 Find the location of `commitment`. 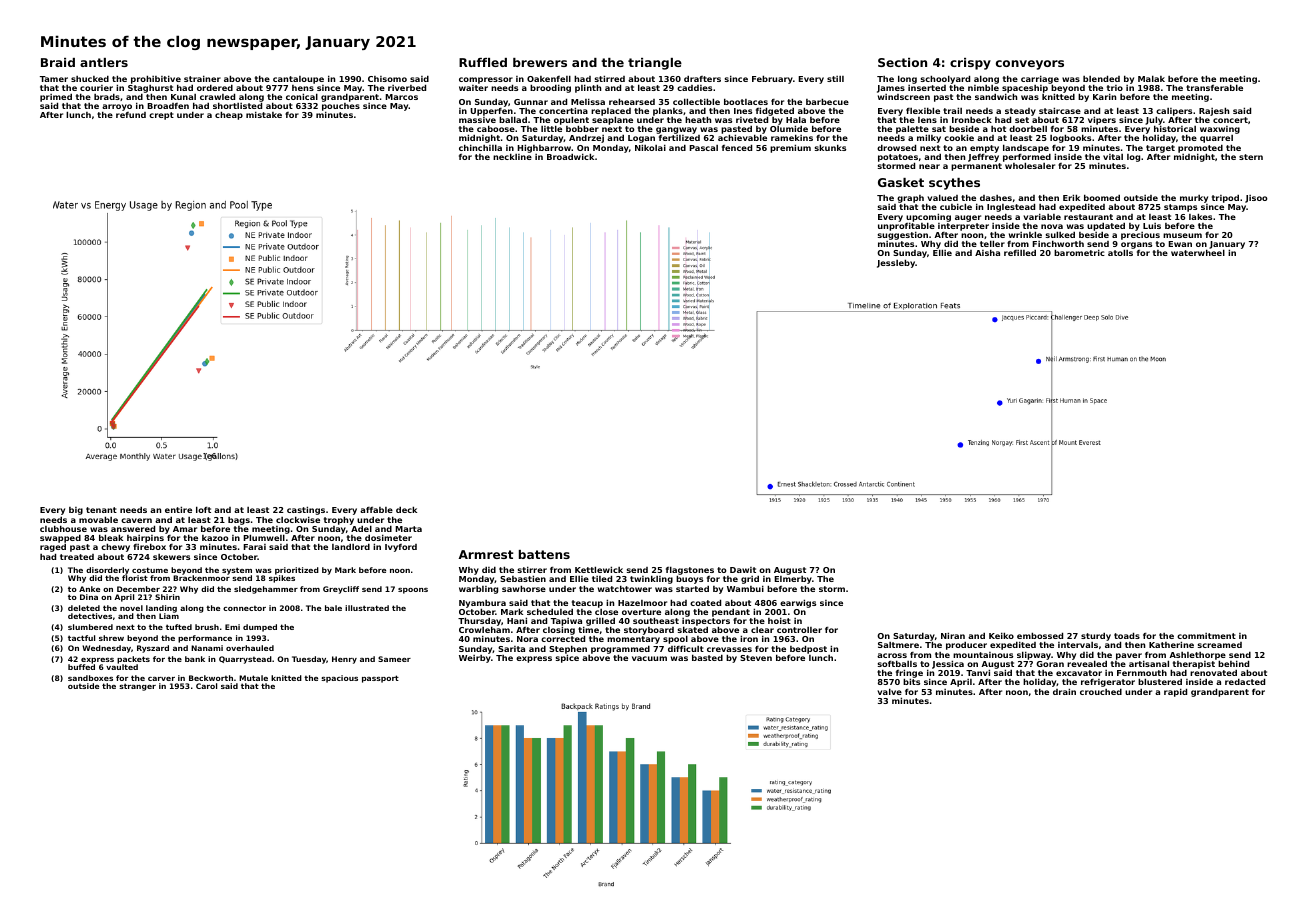

commitment is located at coordinates (1206, 636).
